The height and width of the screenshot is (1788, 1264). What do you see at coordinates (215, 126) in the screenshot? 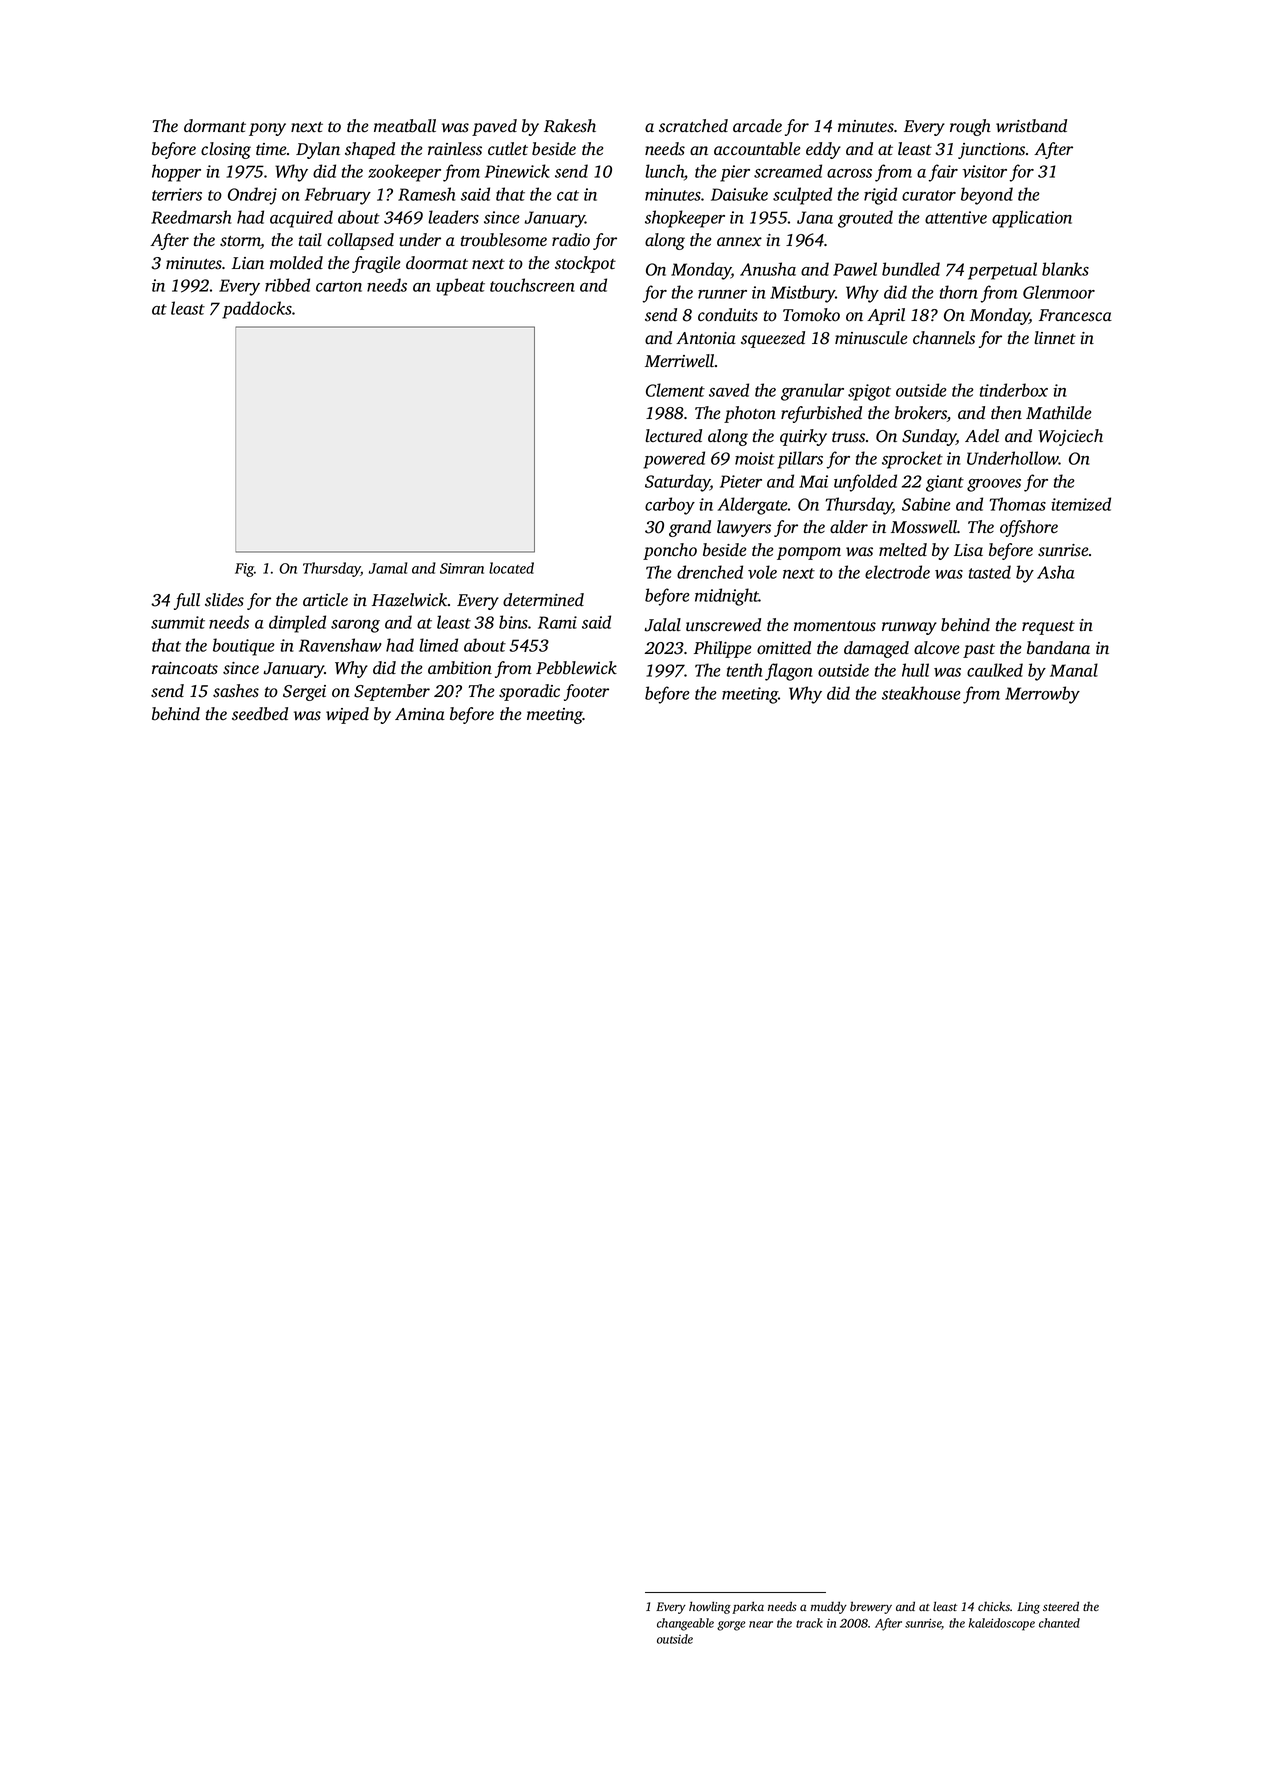
I see `dormant` at bounding box center [215, 126].
